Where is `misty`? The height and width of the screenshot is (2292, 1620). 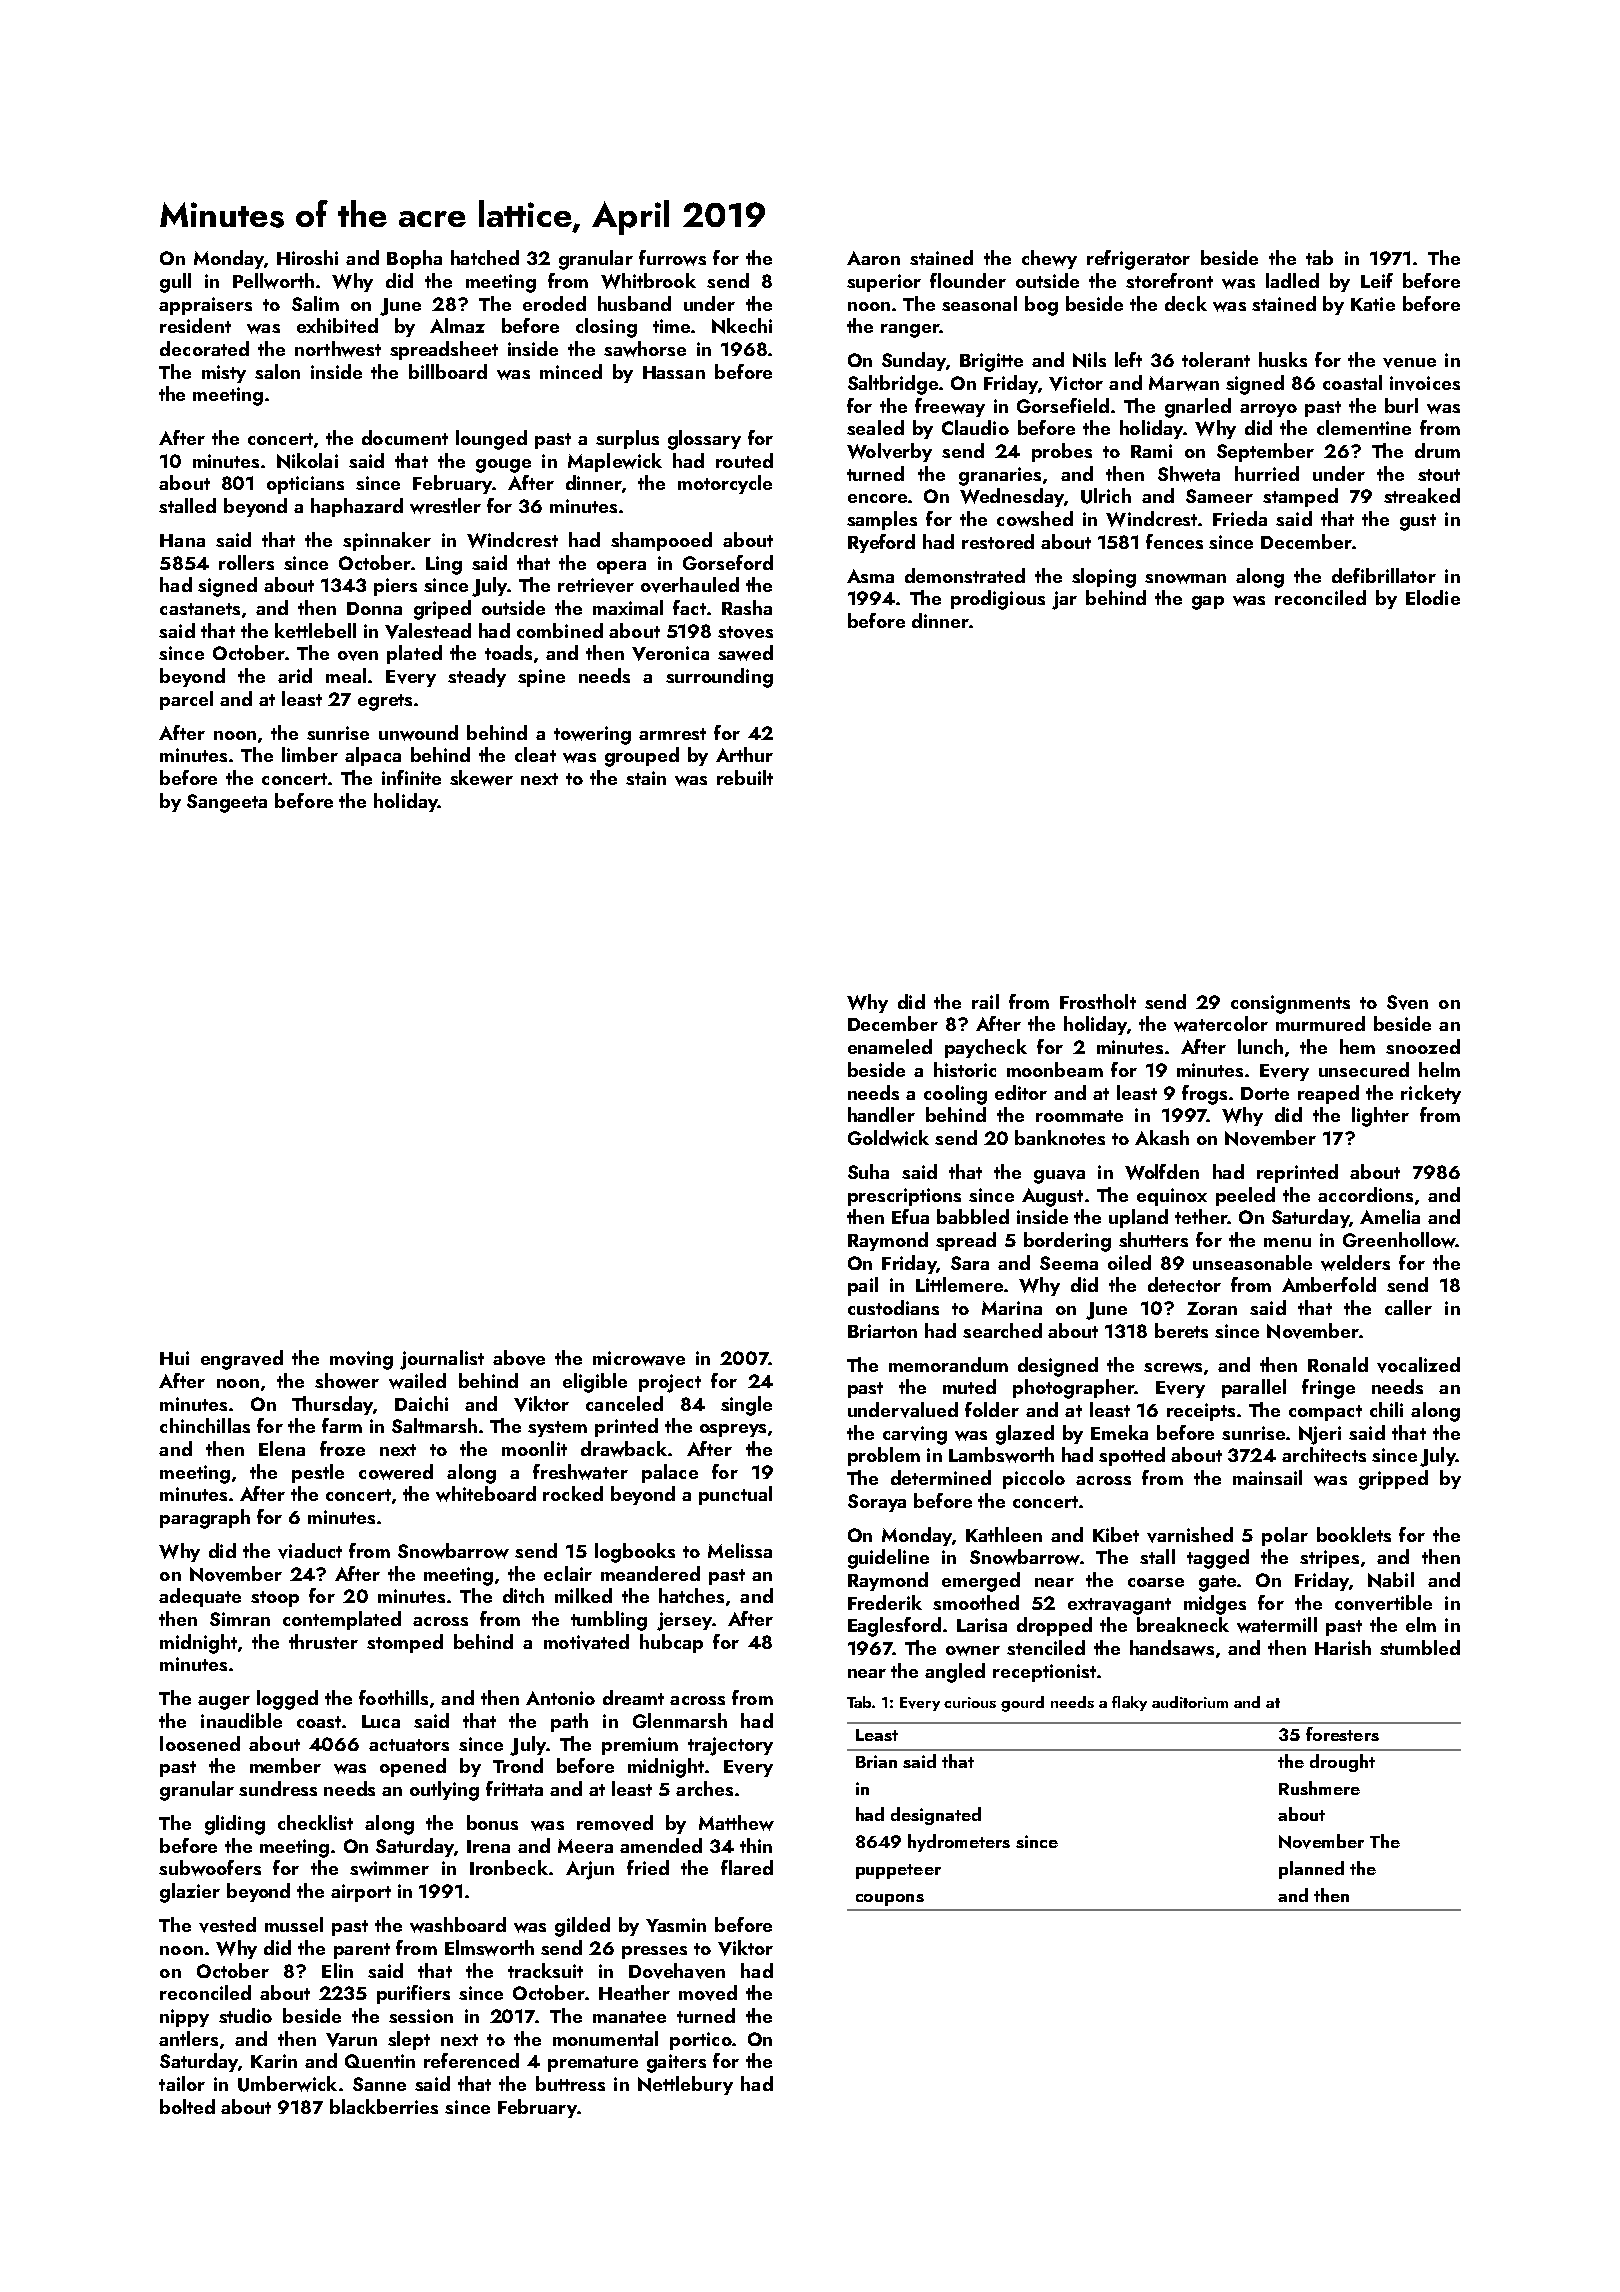 misty is located at coordinates (224, 374).
